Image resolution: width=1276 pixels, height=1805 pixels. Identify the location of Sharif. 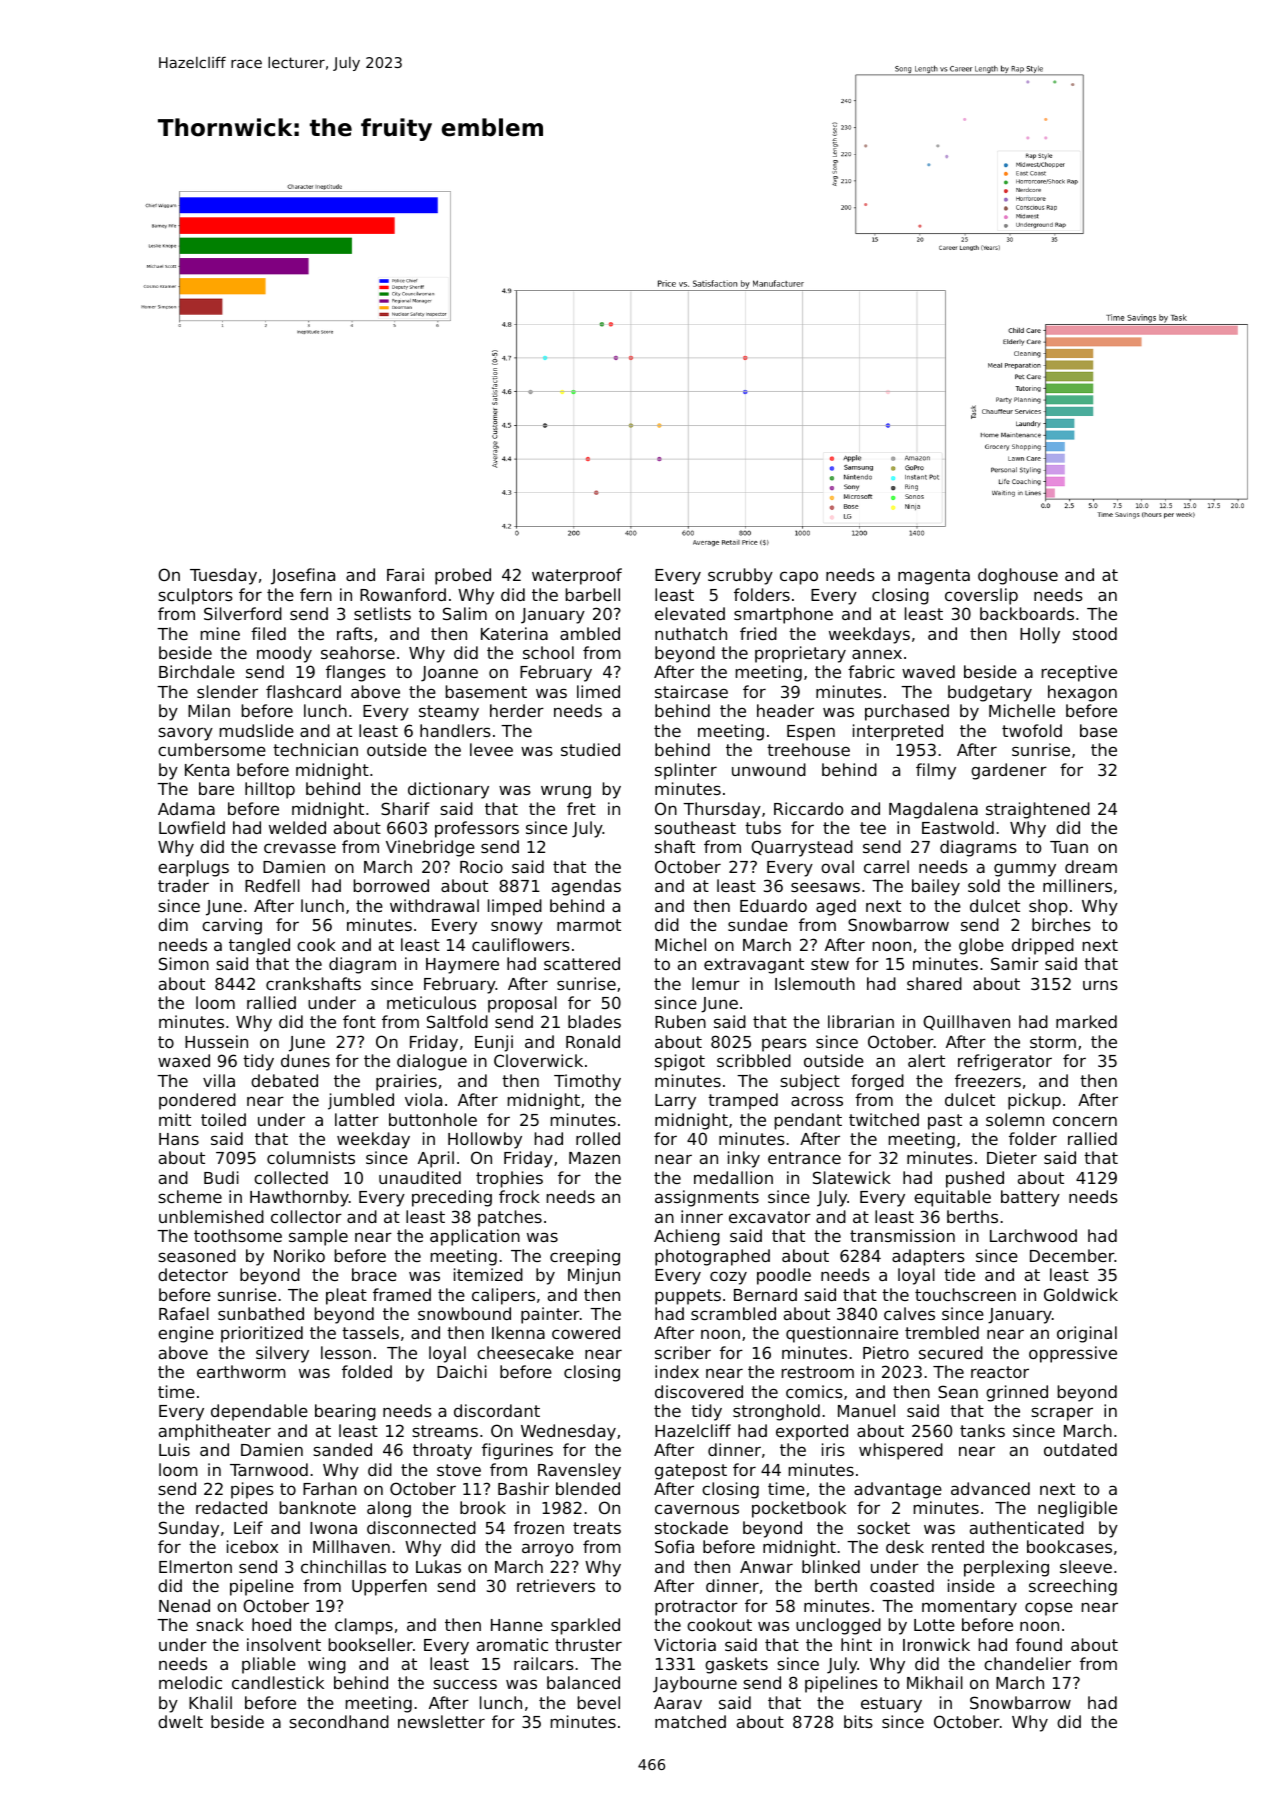
(405, 808).
